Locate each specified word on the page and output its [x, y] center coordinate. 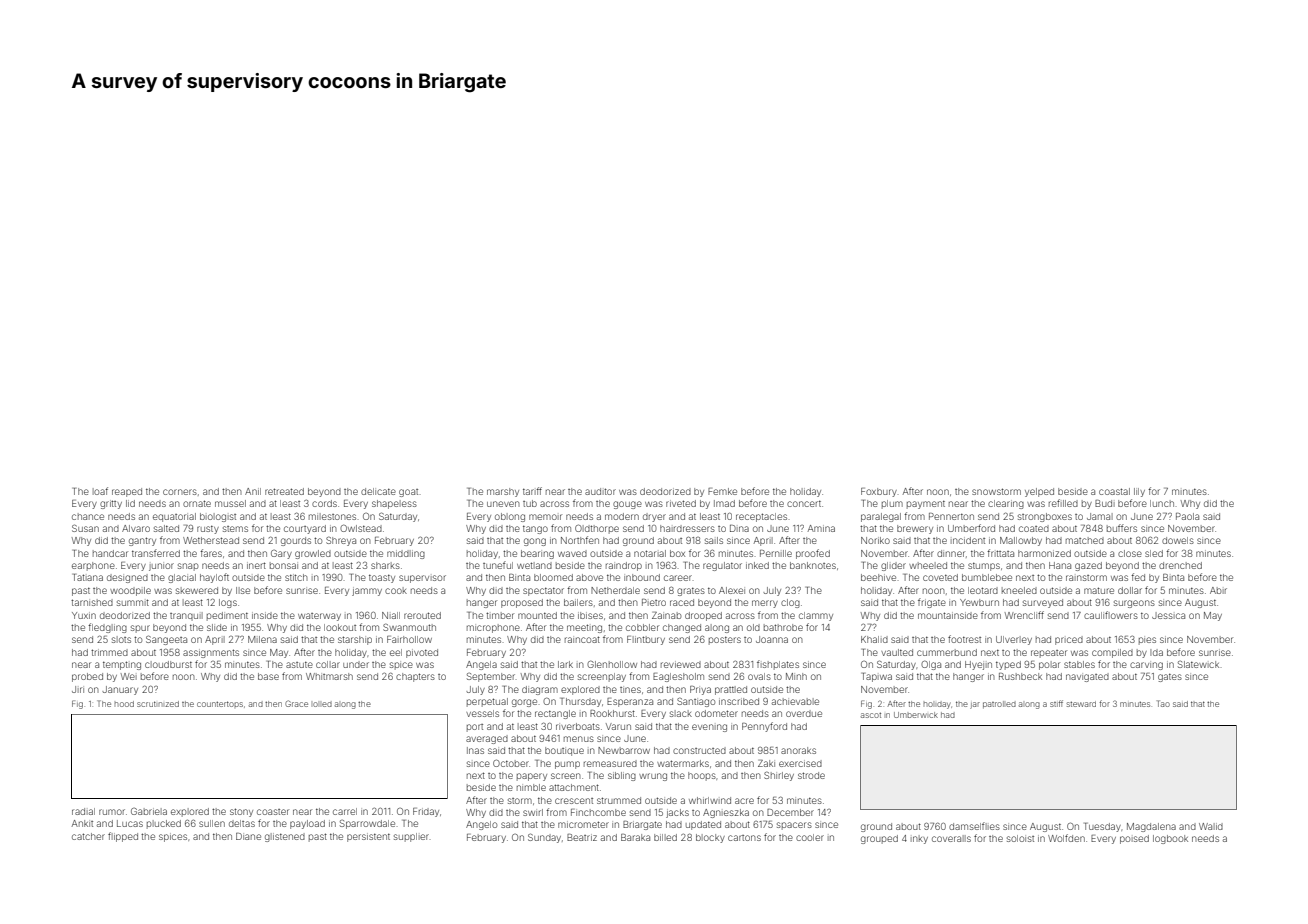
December [790, 812]
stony [241, 812]
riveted [681, 503]
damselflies [974, 826]
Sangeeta [166, 640]
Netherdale [615, 590]
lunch [1162, 503]
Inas [475, 750]
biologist [218, 517]
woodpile [130, 591]
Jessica [1168, 615]
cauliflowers [1111, 615]
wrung [653, 777]
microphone [493, 628]
